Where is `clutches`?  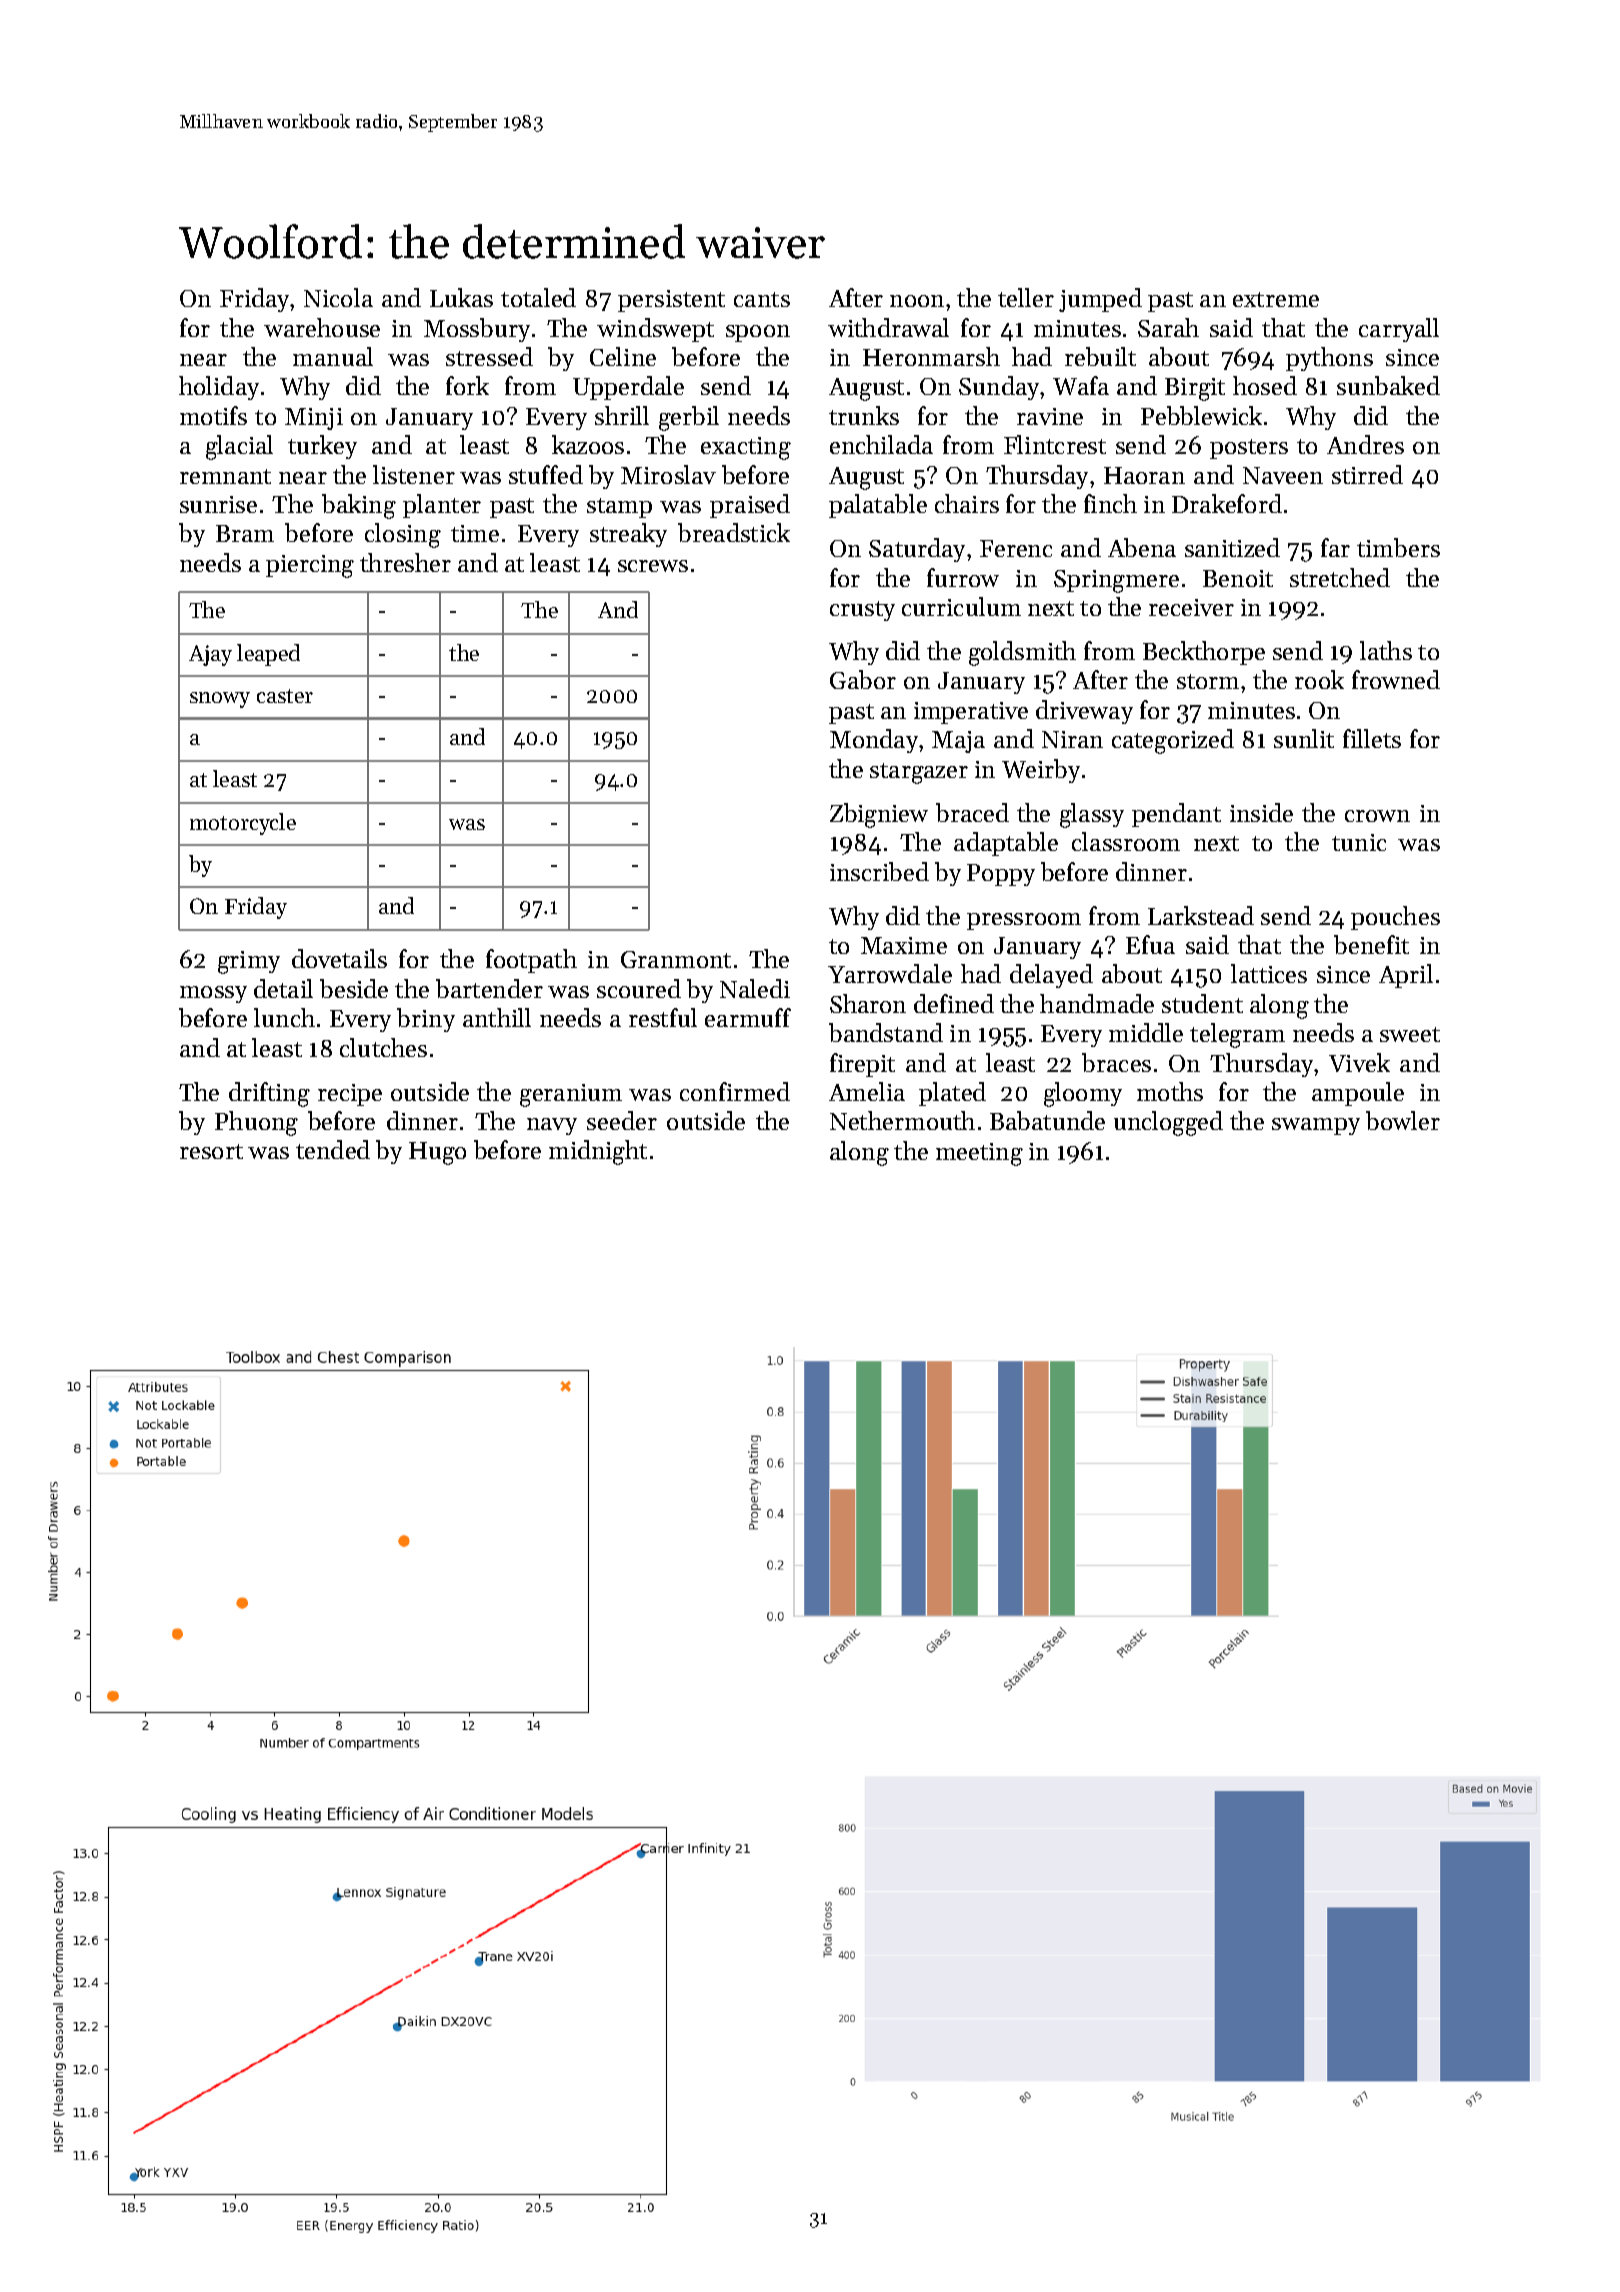
clutches is located at coordinates (383, 1047).
